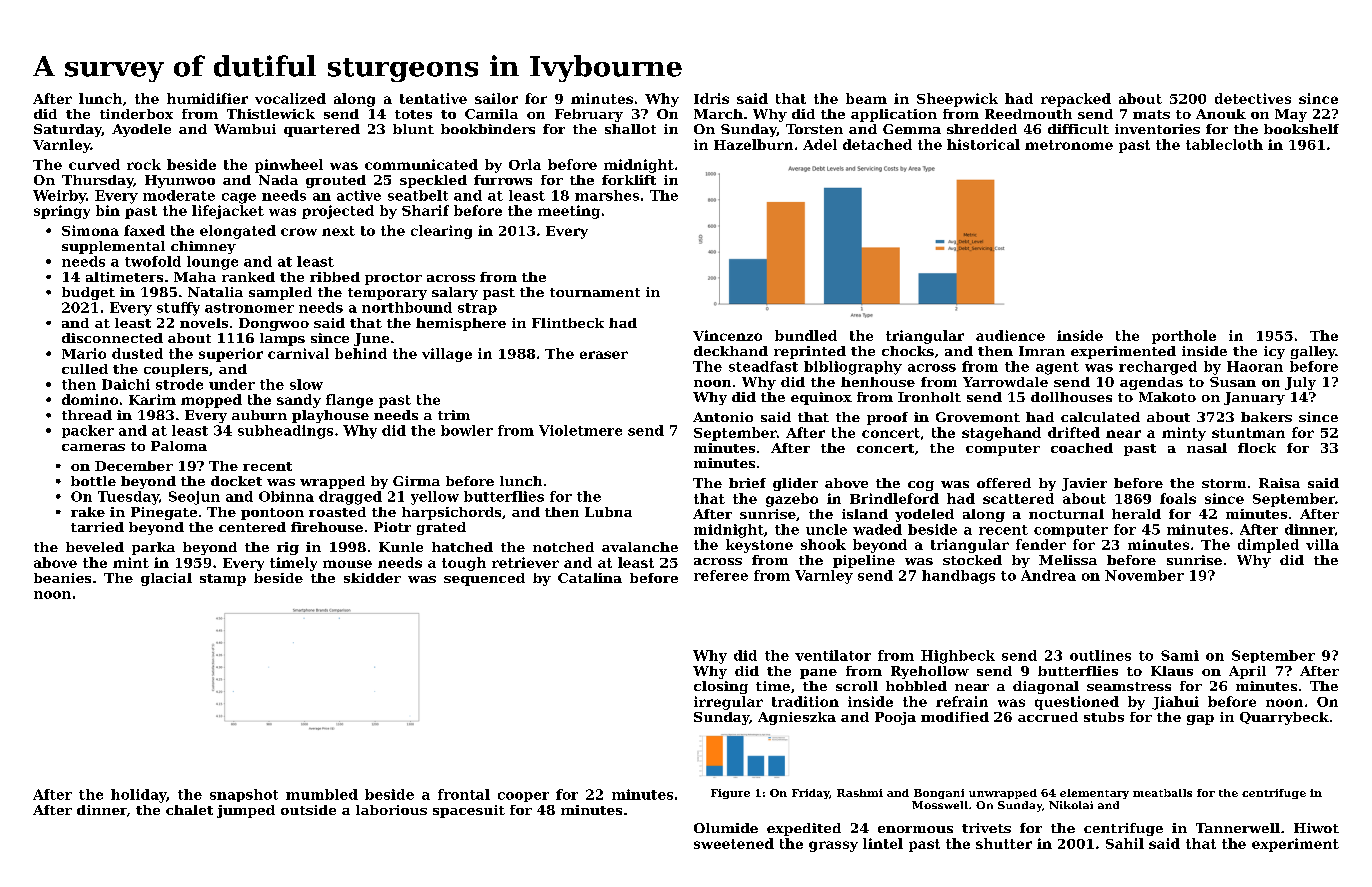 This page has width=1372, height=887. I want to click on sailor, so click(496, 98).
